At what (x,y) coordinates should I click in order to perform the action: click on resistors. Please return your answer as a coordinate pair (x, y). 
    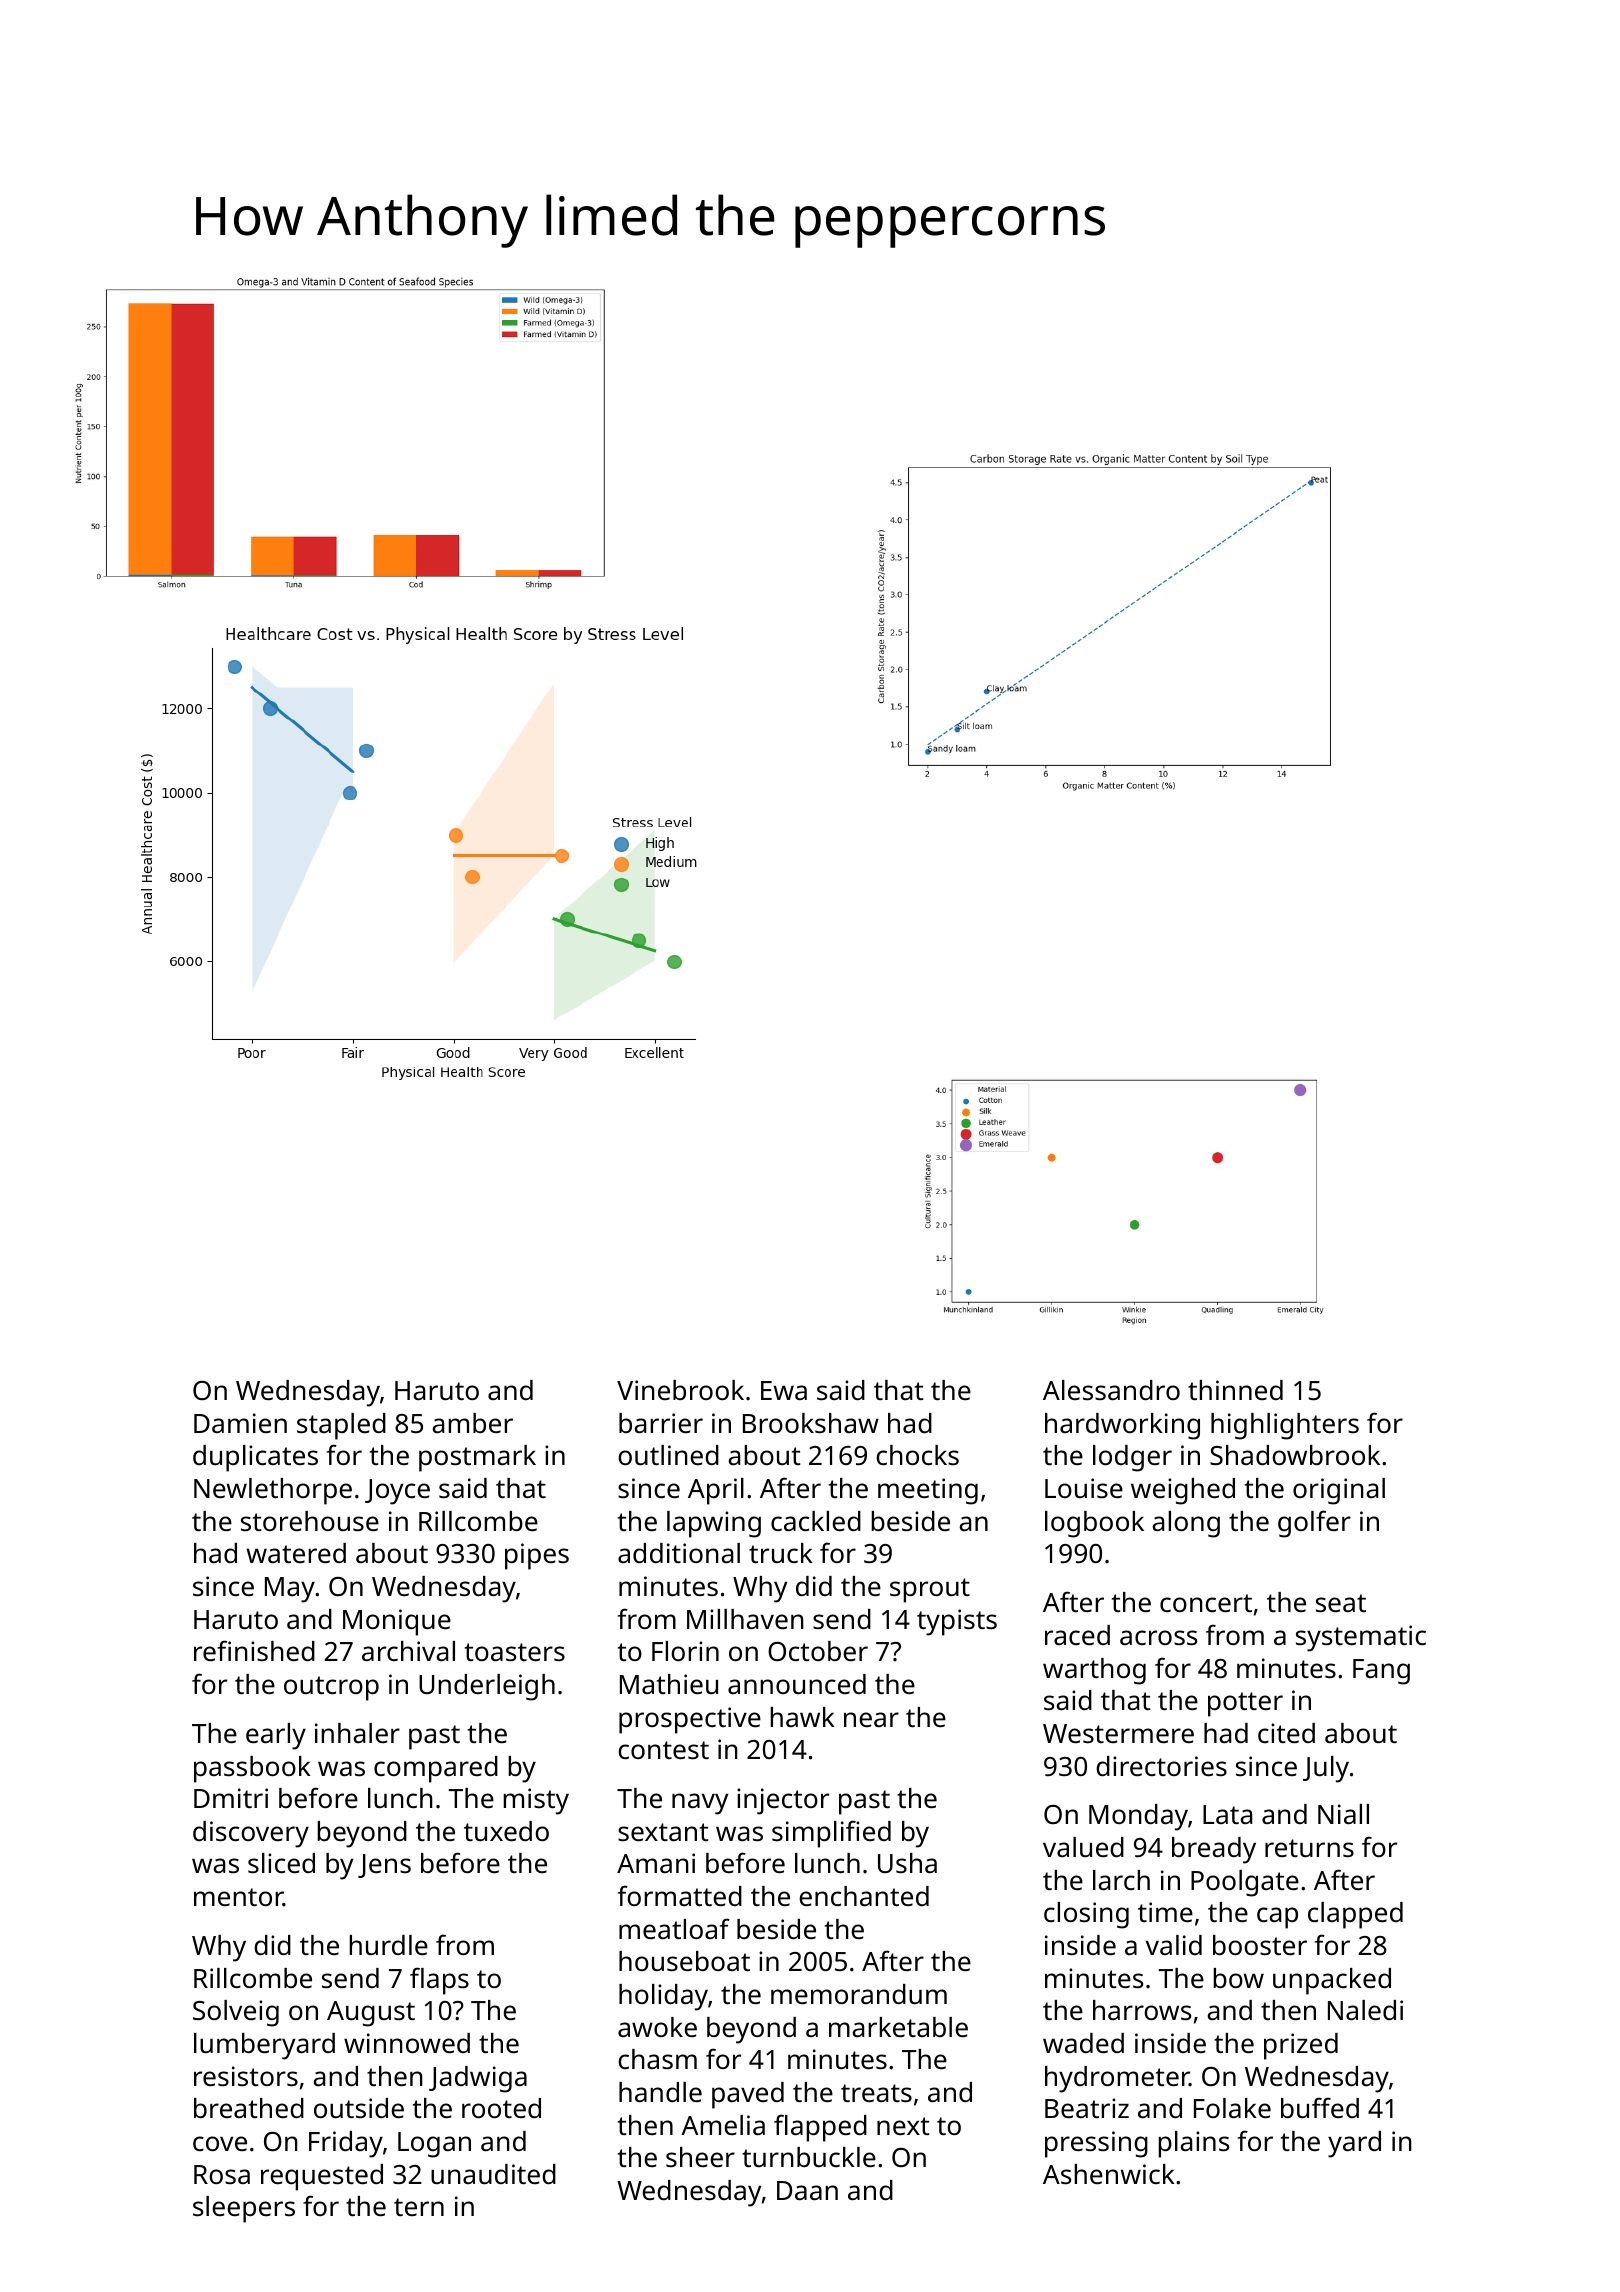
    Looking at the image, I should click on (246, 2076).
